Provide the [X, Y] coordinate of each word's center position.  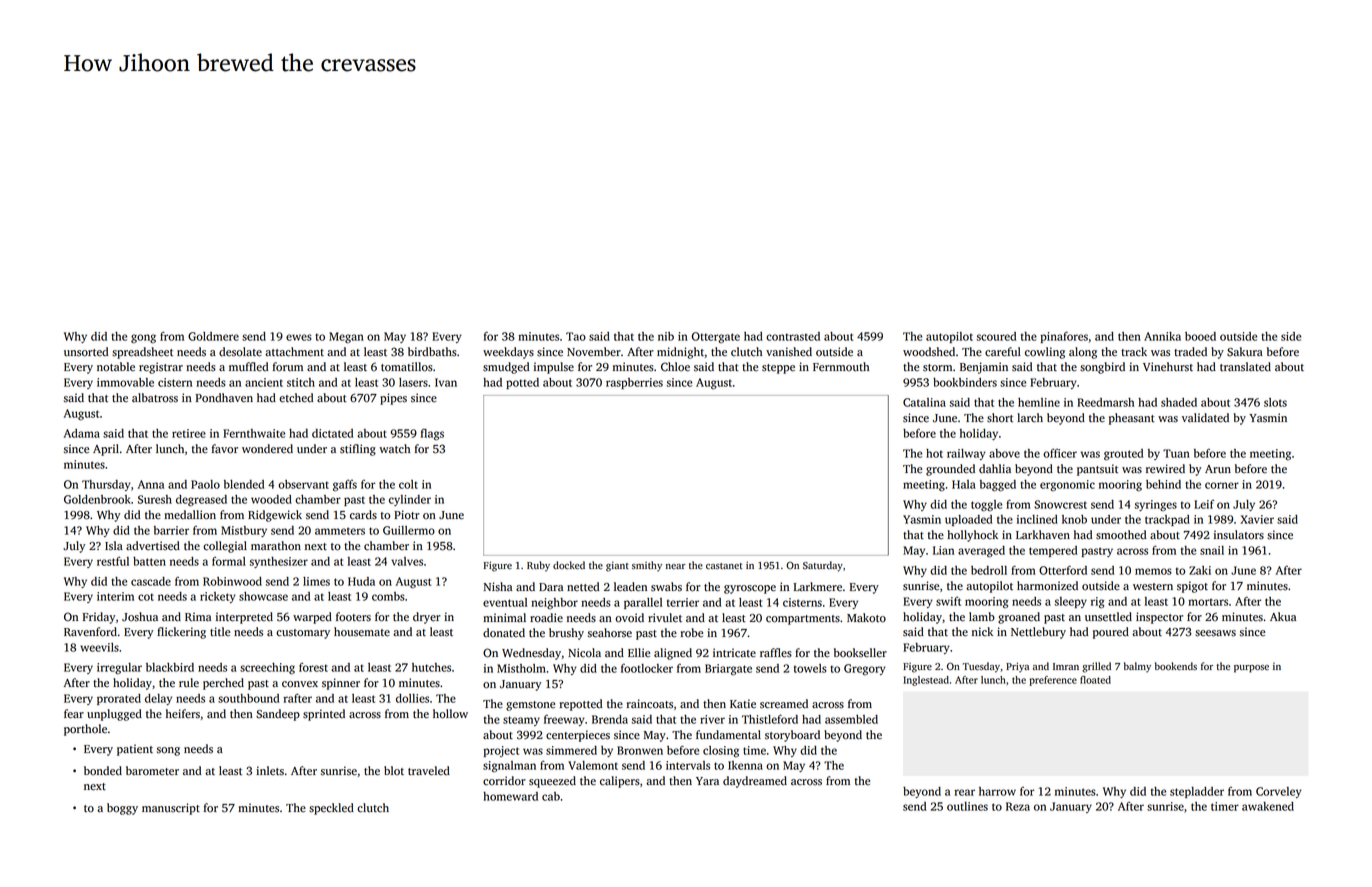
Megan [346, 338]
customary [303, 634]
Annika [1162, 336]
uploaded [968, 520]
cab [551, 796]
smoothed [1121, 535]
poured [1111, 633]
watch [394, 449]
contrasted [793, 336]
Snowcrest [1060, 504]
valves [407, 561]
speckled [331, 809]
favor [225, 449]
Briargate [728, 669]
